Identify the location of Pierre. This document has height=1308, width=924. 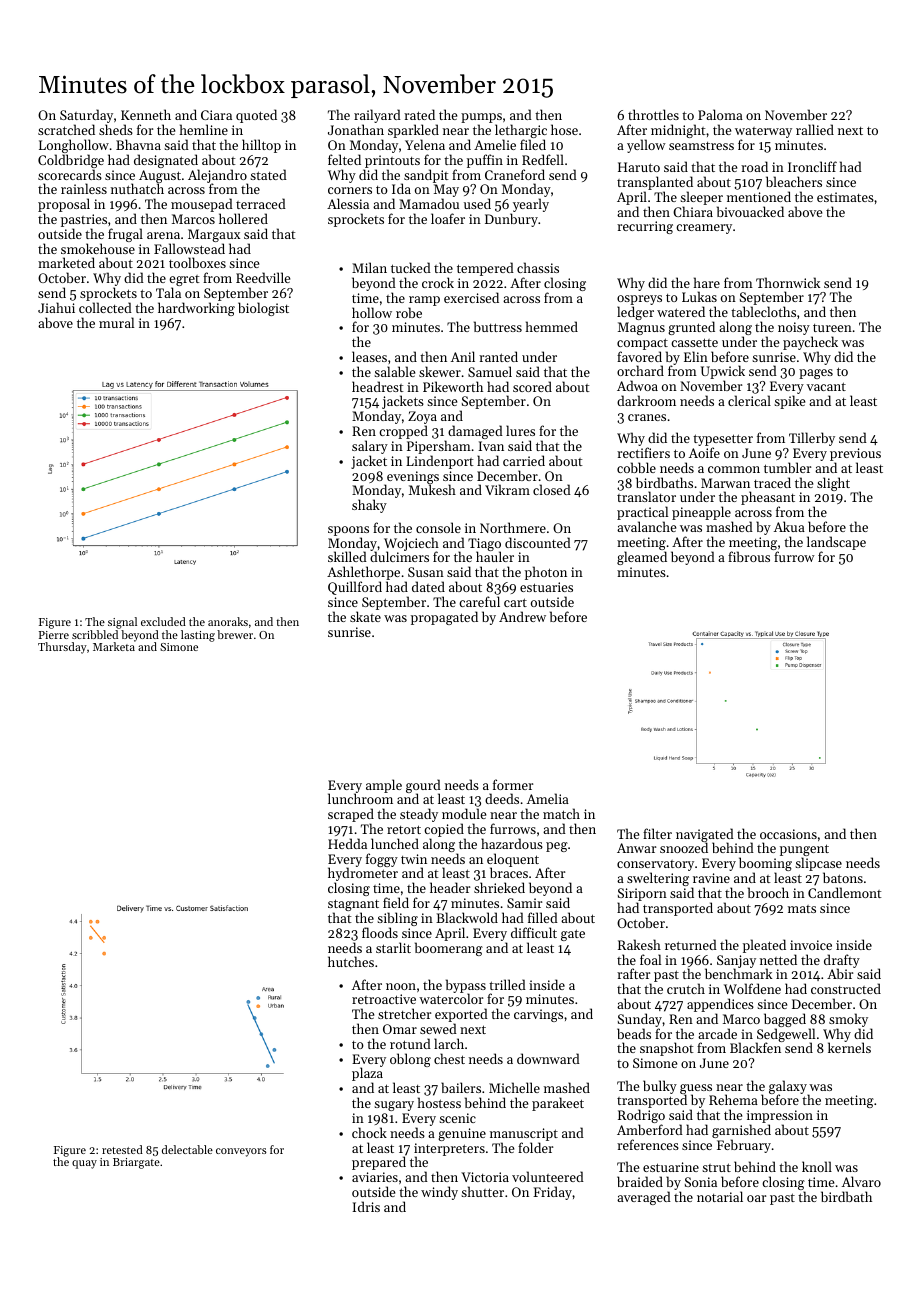
(54, 635).
